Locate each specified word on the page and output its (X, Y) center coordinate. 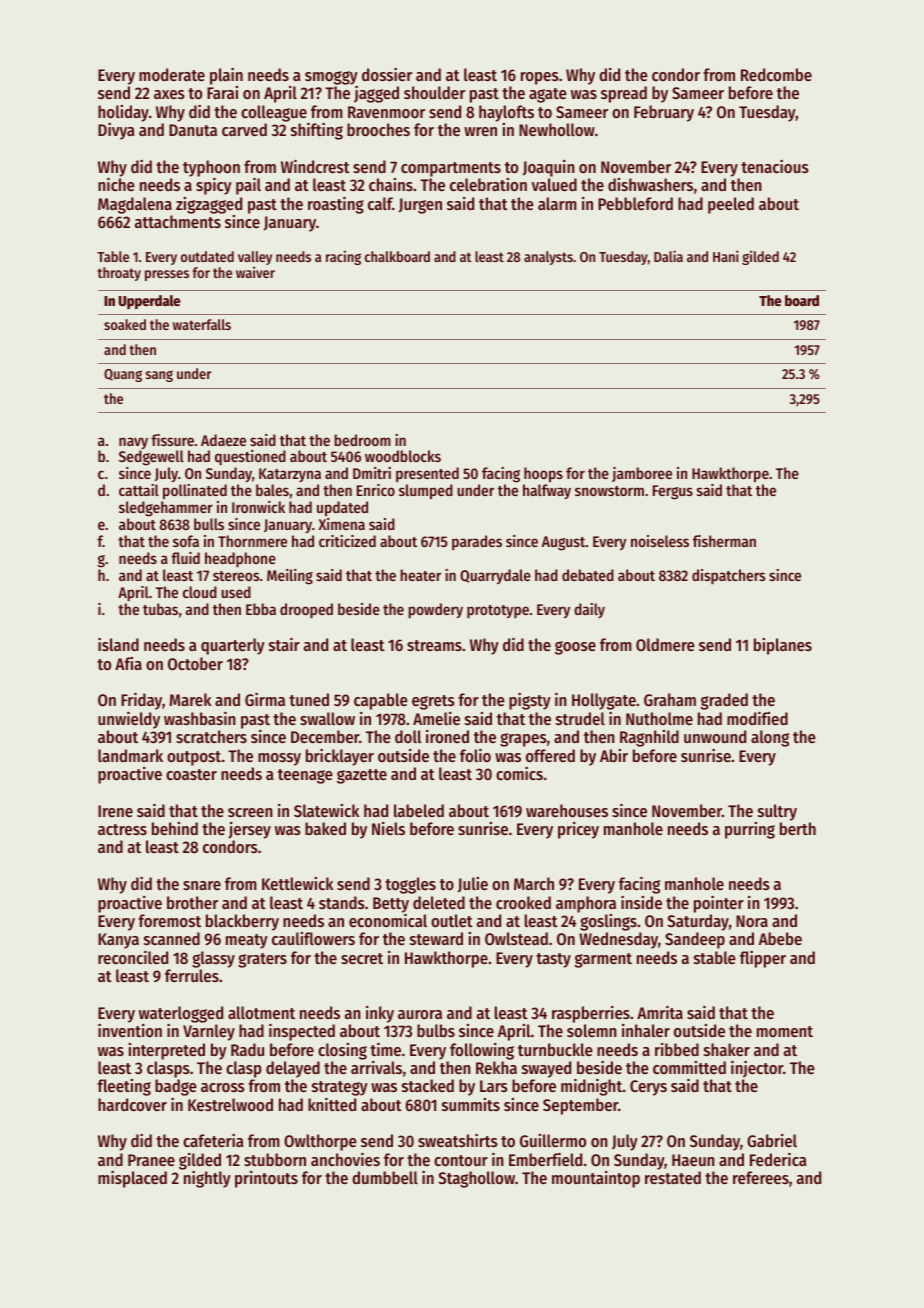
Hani (726, 256)
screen (250, 812)
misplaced (132, 1179)
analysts (548, 258)
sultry (777, 812)
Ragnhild (649, 738)
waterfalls (202, 324)
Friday (141, 701)
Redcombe (776, 74)
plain (226, 76)
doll (408, 736)
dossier (387, 74)
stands (342, 902)
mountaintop (596, 1179)
